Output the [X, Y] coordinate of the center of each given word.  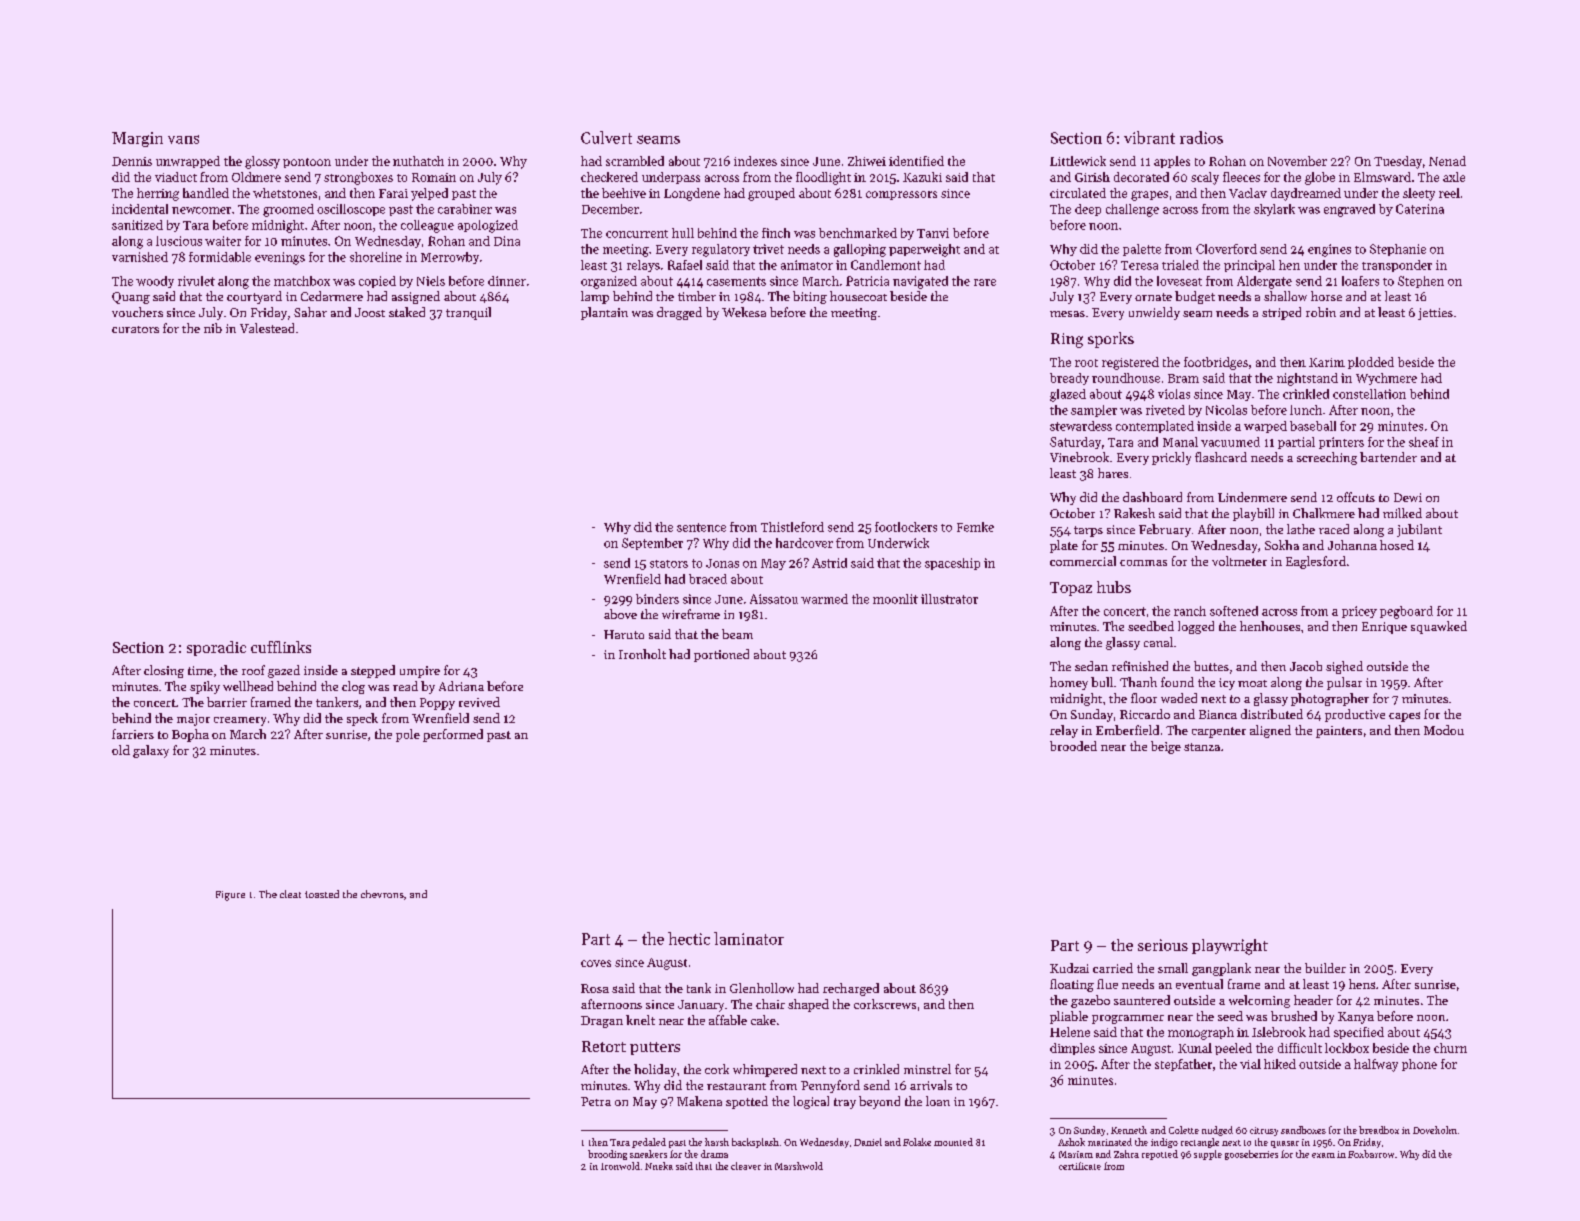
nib [213, 328]
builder [1325, 968]
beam [737, 634]
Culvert [606, 137]
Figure [230, 896]
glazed [1068, 395]
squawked [1439, 627]
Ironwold [620, 1166]
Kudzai [1069, 968]
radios [1201, 137]
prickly [1171, 458]
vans [183, 139]
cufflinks [281, 647]
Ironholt [642, 654]
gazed [284, 671]
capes [1404, 717]
